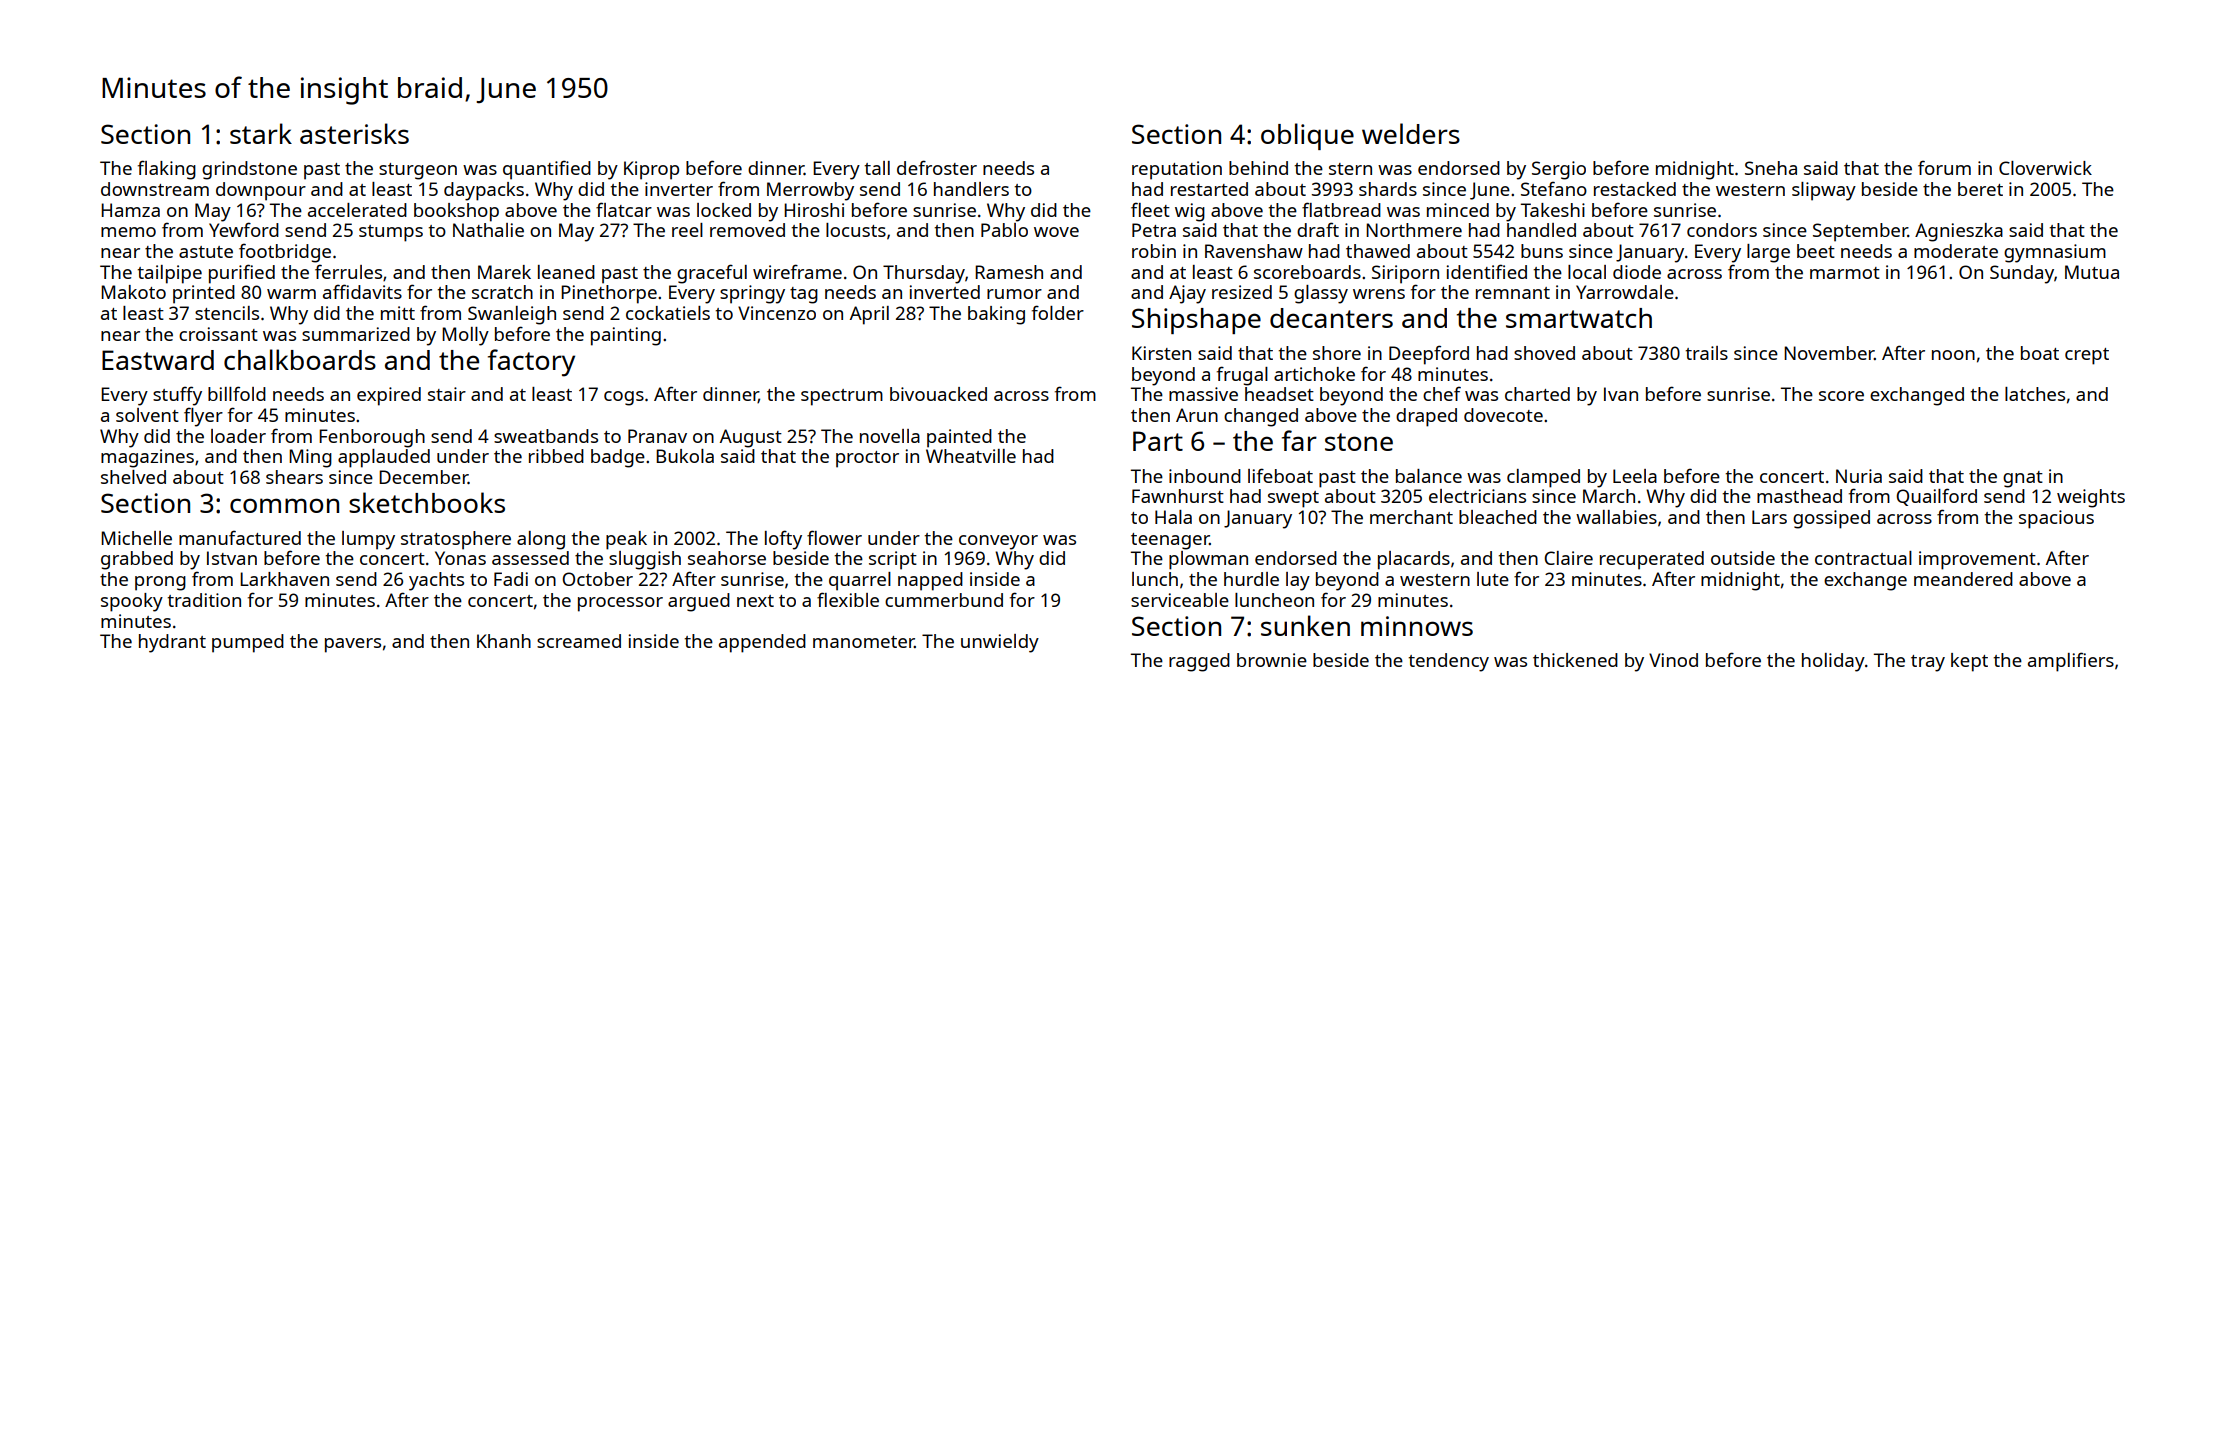  What do you see at coordinates (356, 334) in the document?
I see `summarized` at bounding box center [356, 334].
